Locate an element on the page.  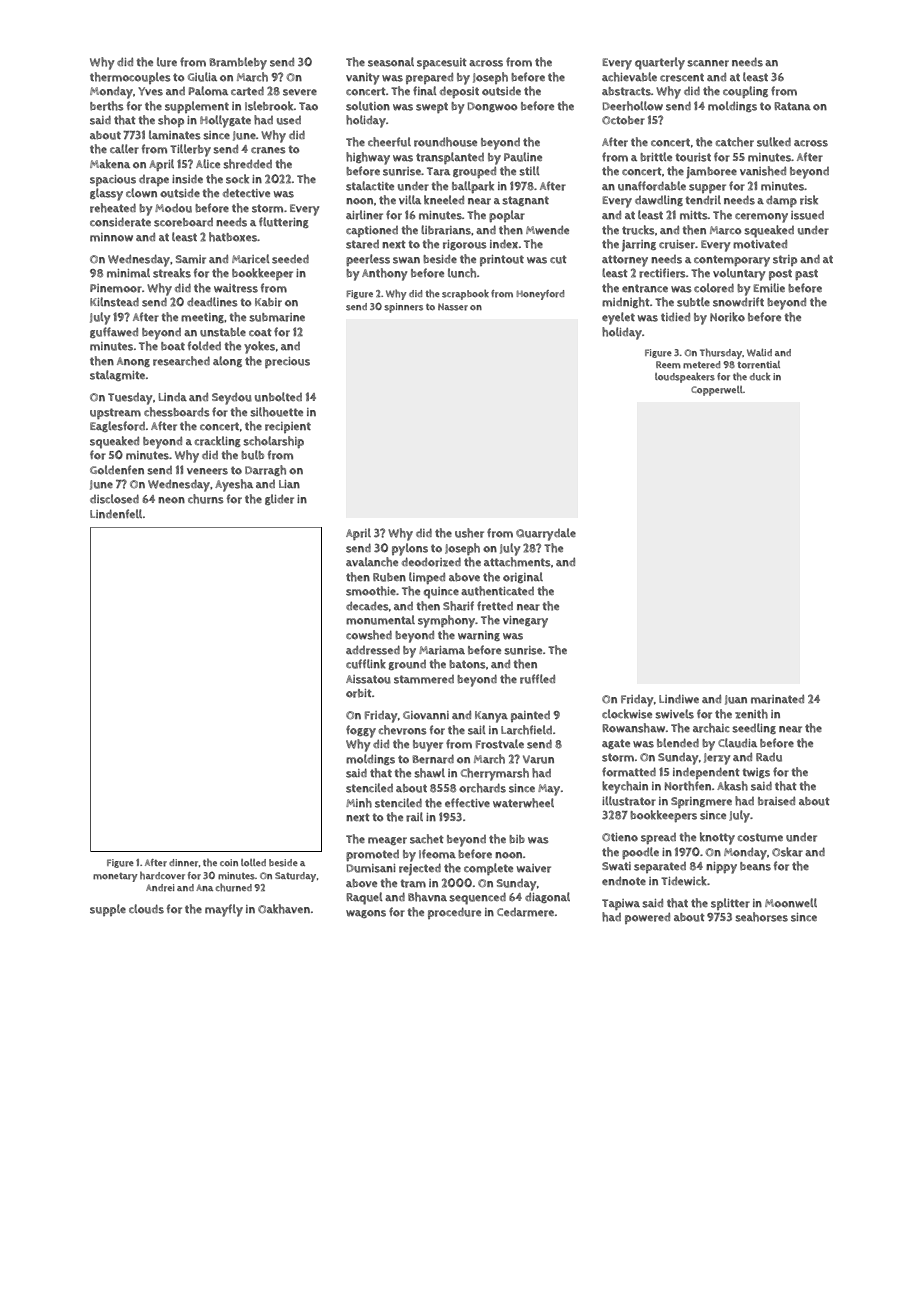
Northfen is located at coordinates (688, 786).
